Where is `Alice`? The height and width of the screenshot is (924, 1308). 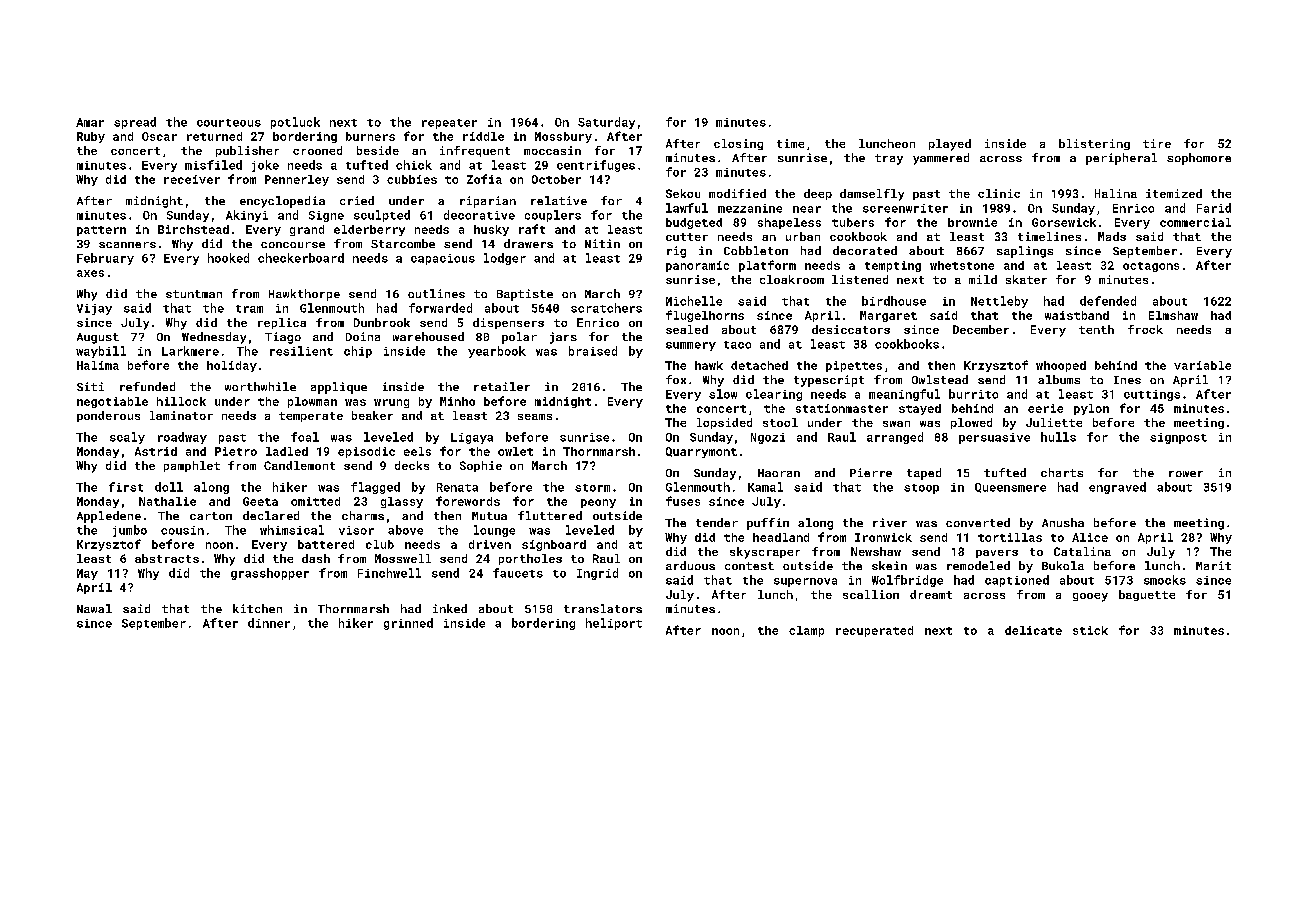
Alice is located at coordinates (1090, 537).
